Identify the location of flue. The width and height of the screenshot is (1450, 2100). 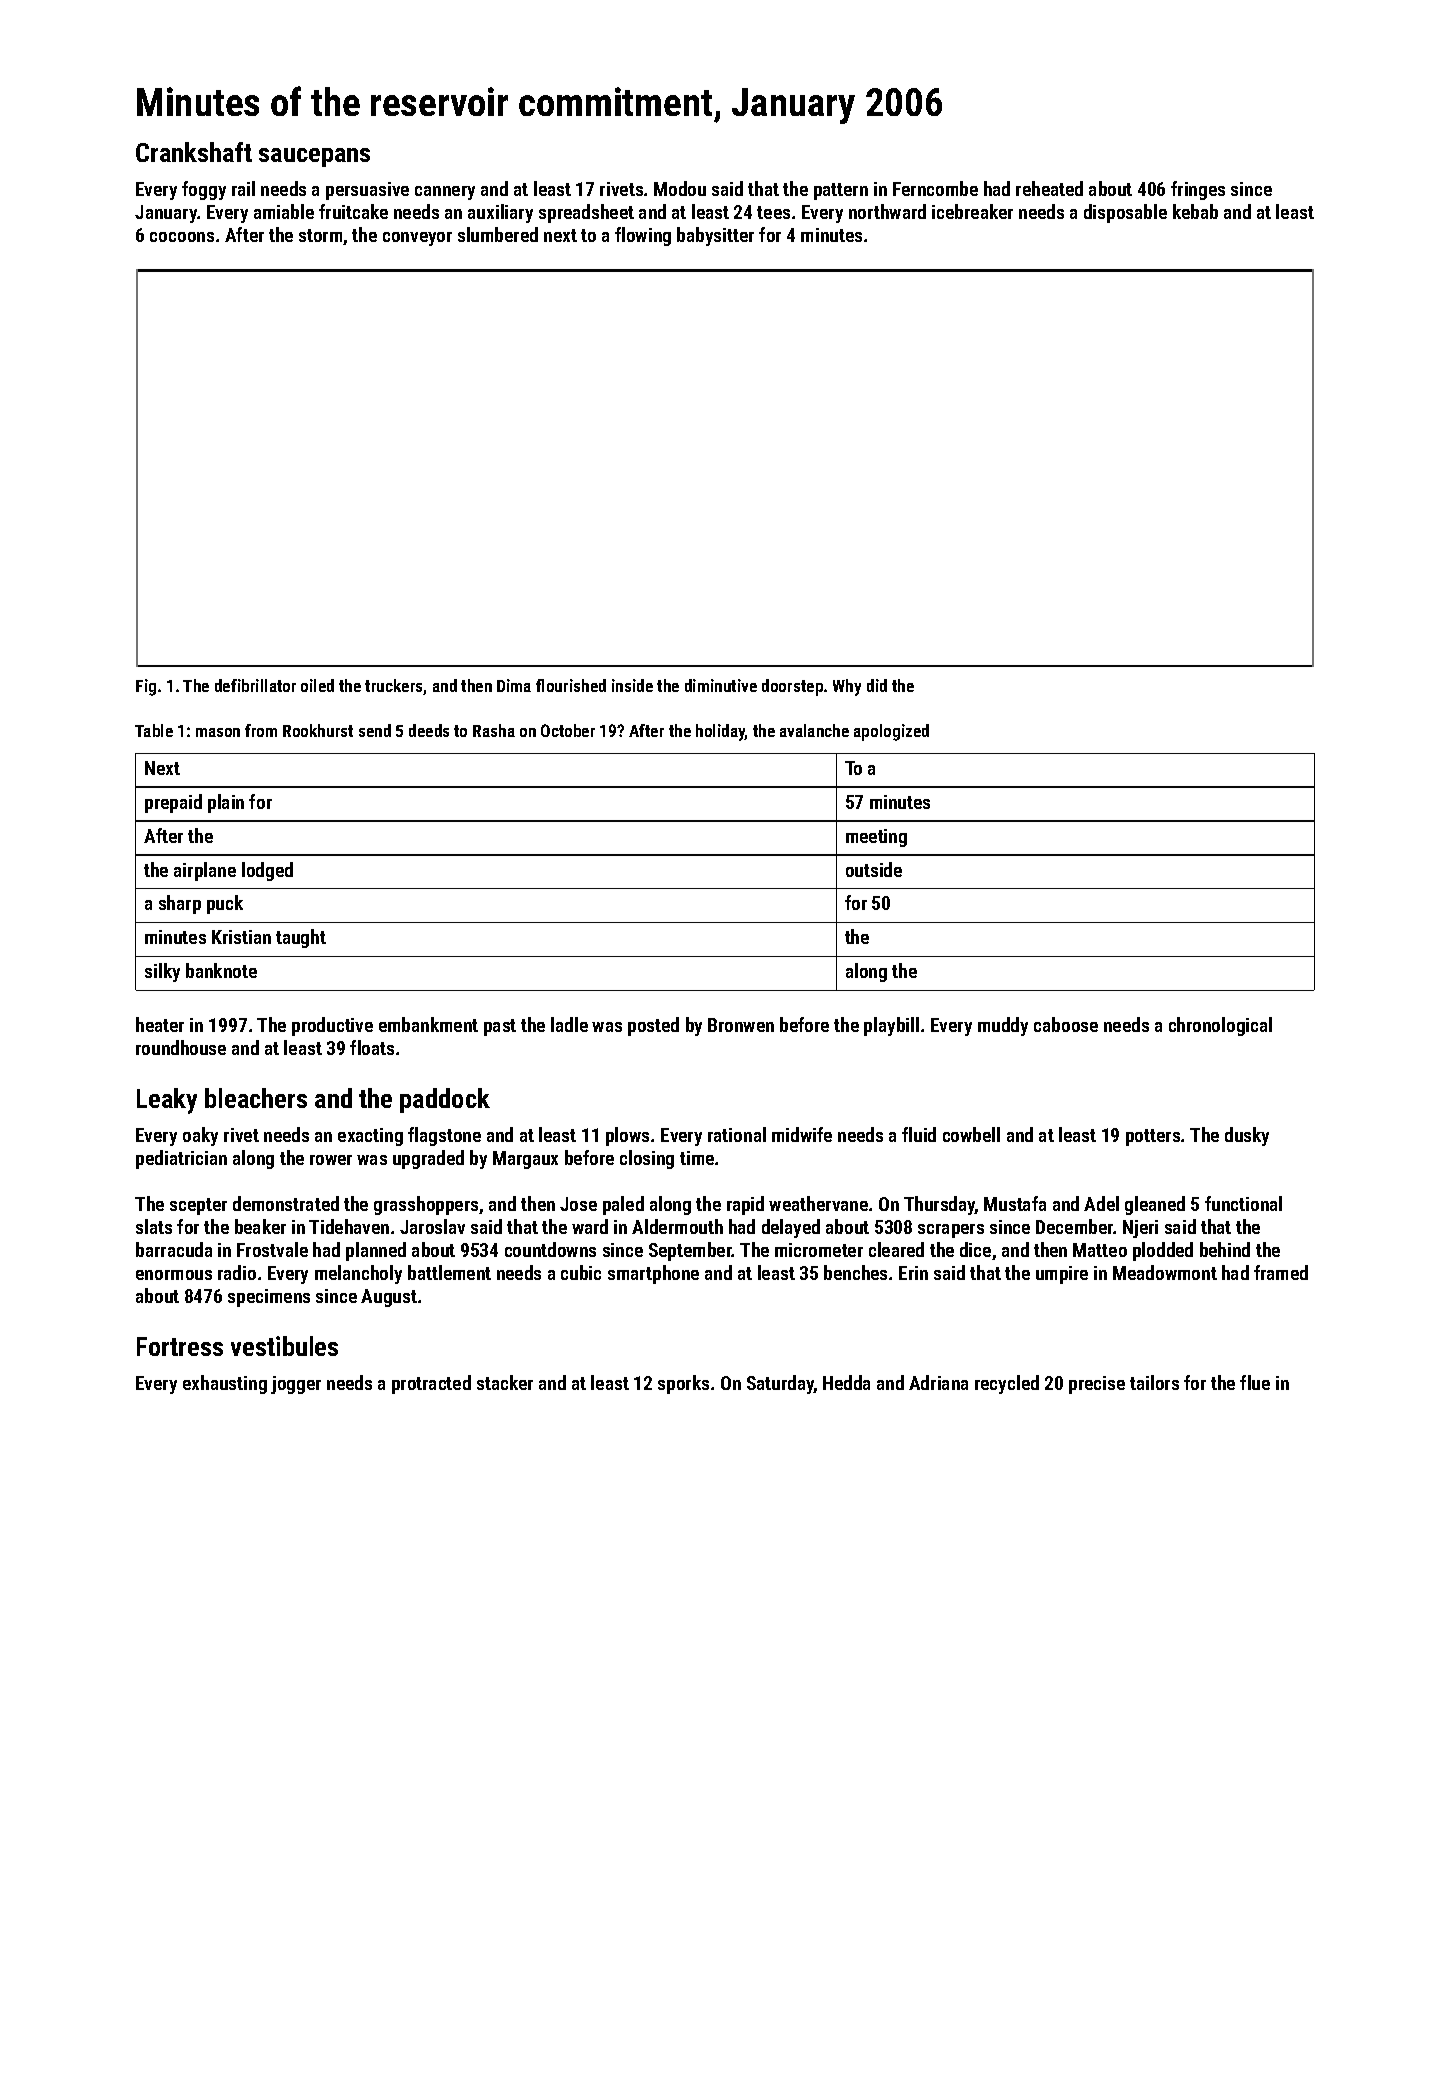
(1255, 1382).
